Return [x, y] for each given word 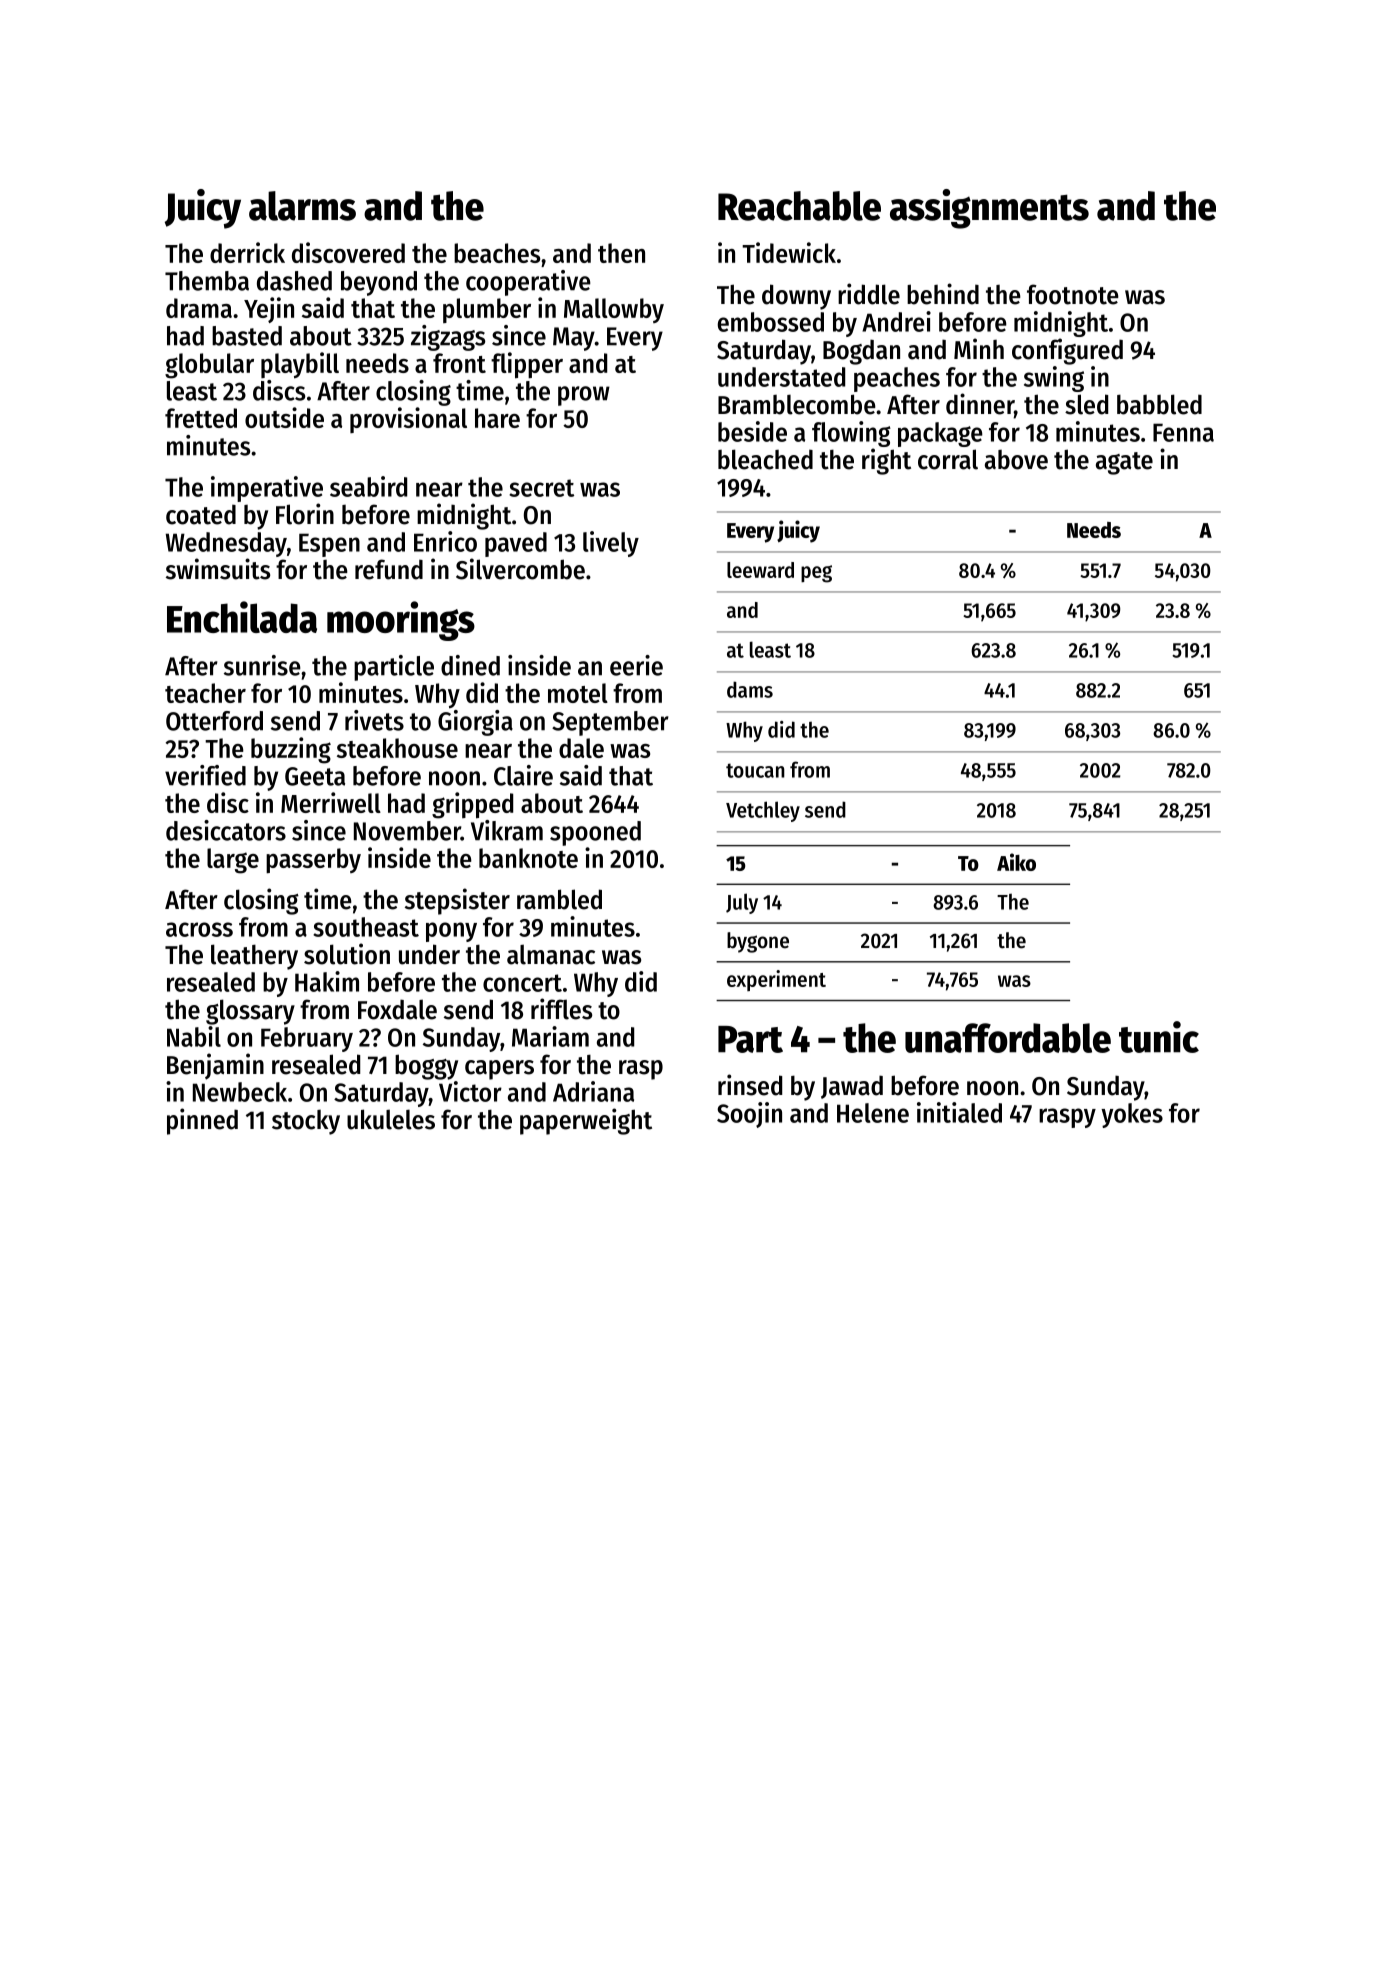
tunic [1159, 1037]
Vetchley [763, 811]
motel [578, 693]
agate [1124, 463]
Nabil [194, 1036]
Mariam [550, 1036]
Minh [979, 348]
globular [209, 366]
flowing [851, 434]
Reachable [799, 206]
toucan [755, 770]
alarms [302, 206]
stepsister [457, 901]
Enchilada [242, 617]
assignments [989, 209]
